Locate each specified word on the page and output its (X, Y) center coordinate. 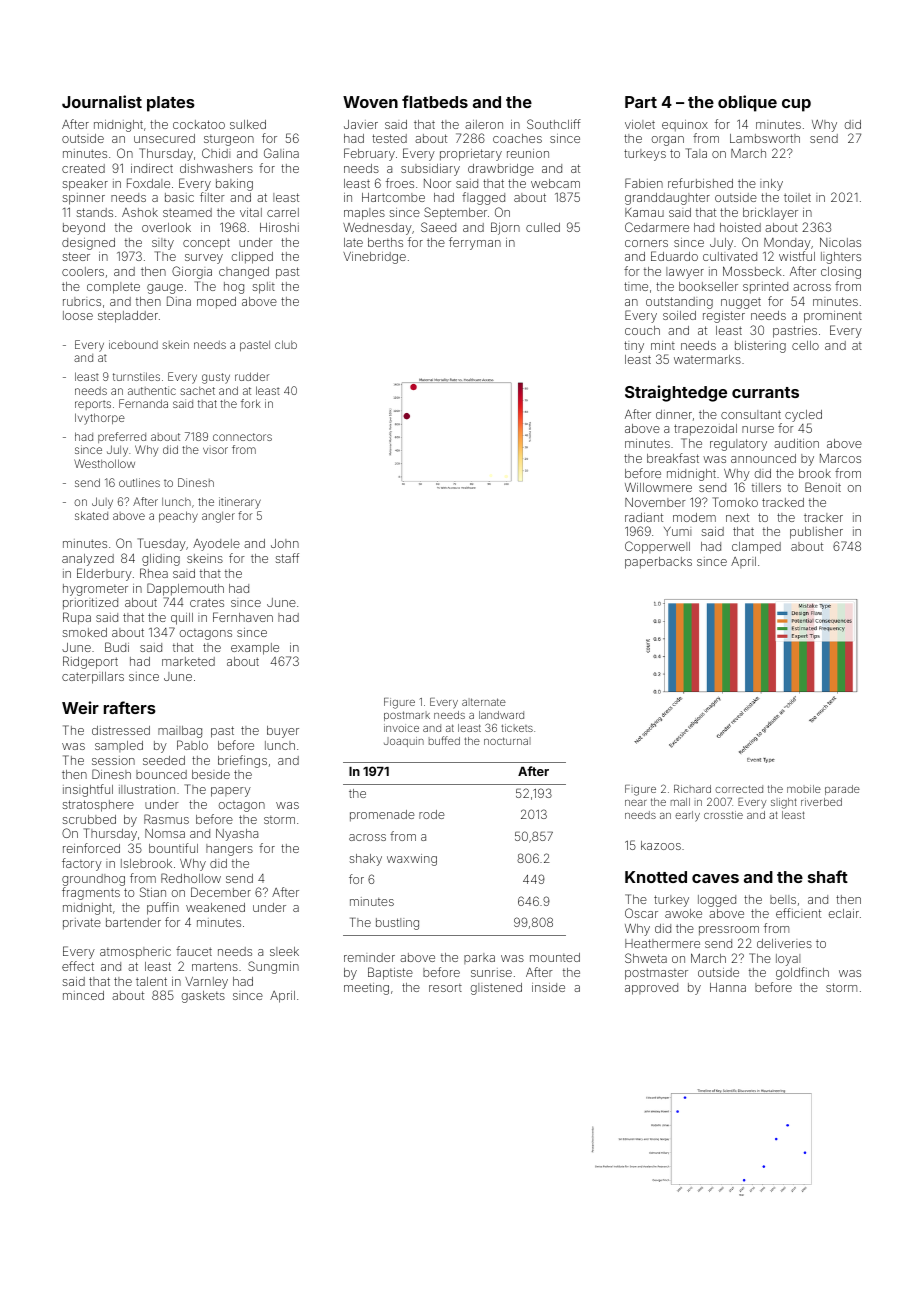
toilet (797, 197)
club (286, 344)
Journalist (102, 101)
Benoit (823, 487)
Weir (80, 707)
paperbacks (658, 563)
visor (215, 450)
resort (445, 988)
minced (83, 995)
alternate (484, 702)
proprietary (471, 155)
